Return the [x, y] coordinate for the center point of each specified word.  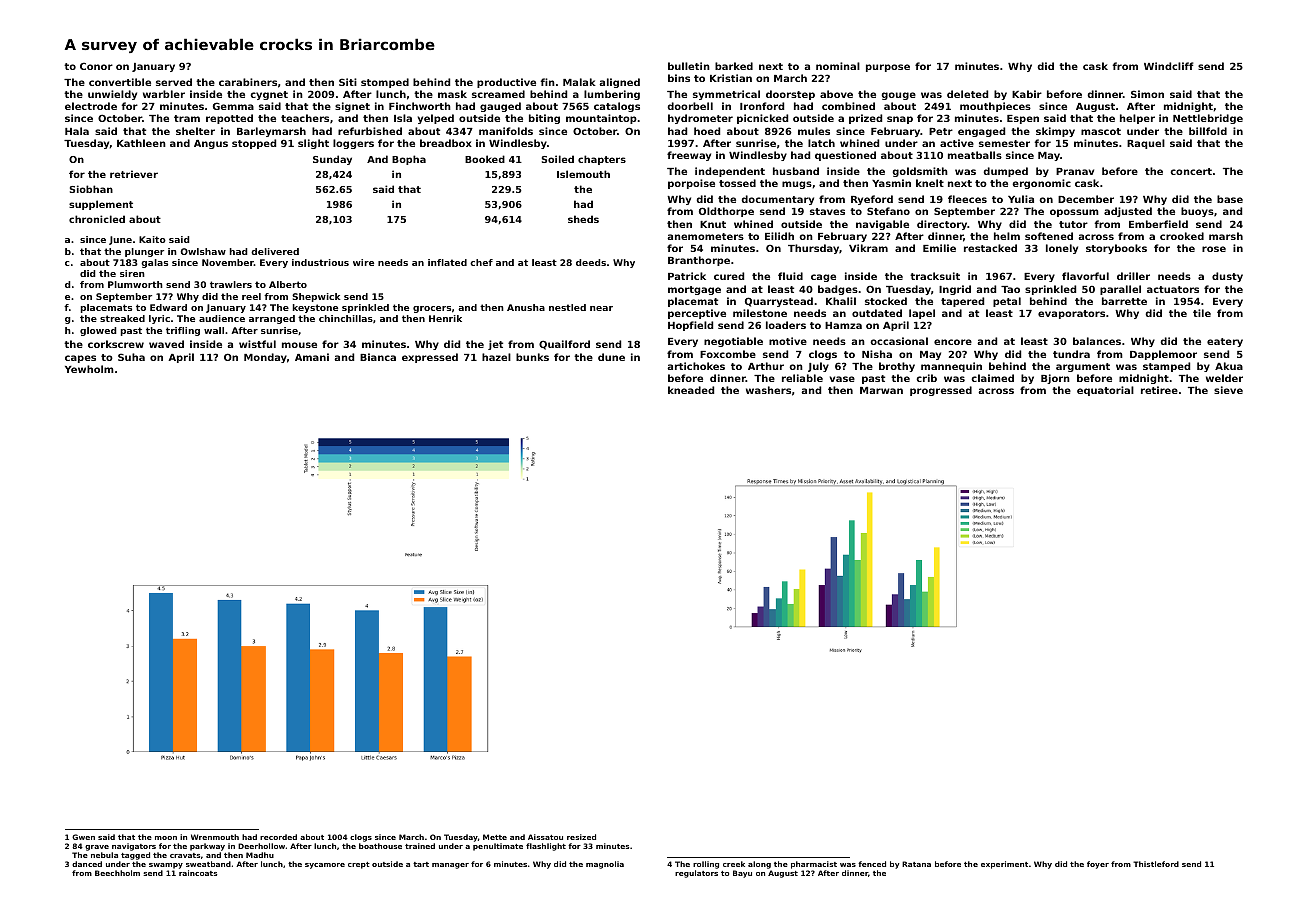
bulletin [689, 66]
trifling [183, 331]
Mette [495, 837]
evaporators [1071, 314]
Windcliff [1168, 66]
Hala [77, 131]
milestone [760, 313]
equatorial [1105, 391]
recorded [278, 837]
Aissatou [545, 837]
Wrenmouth [215, 837]
